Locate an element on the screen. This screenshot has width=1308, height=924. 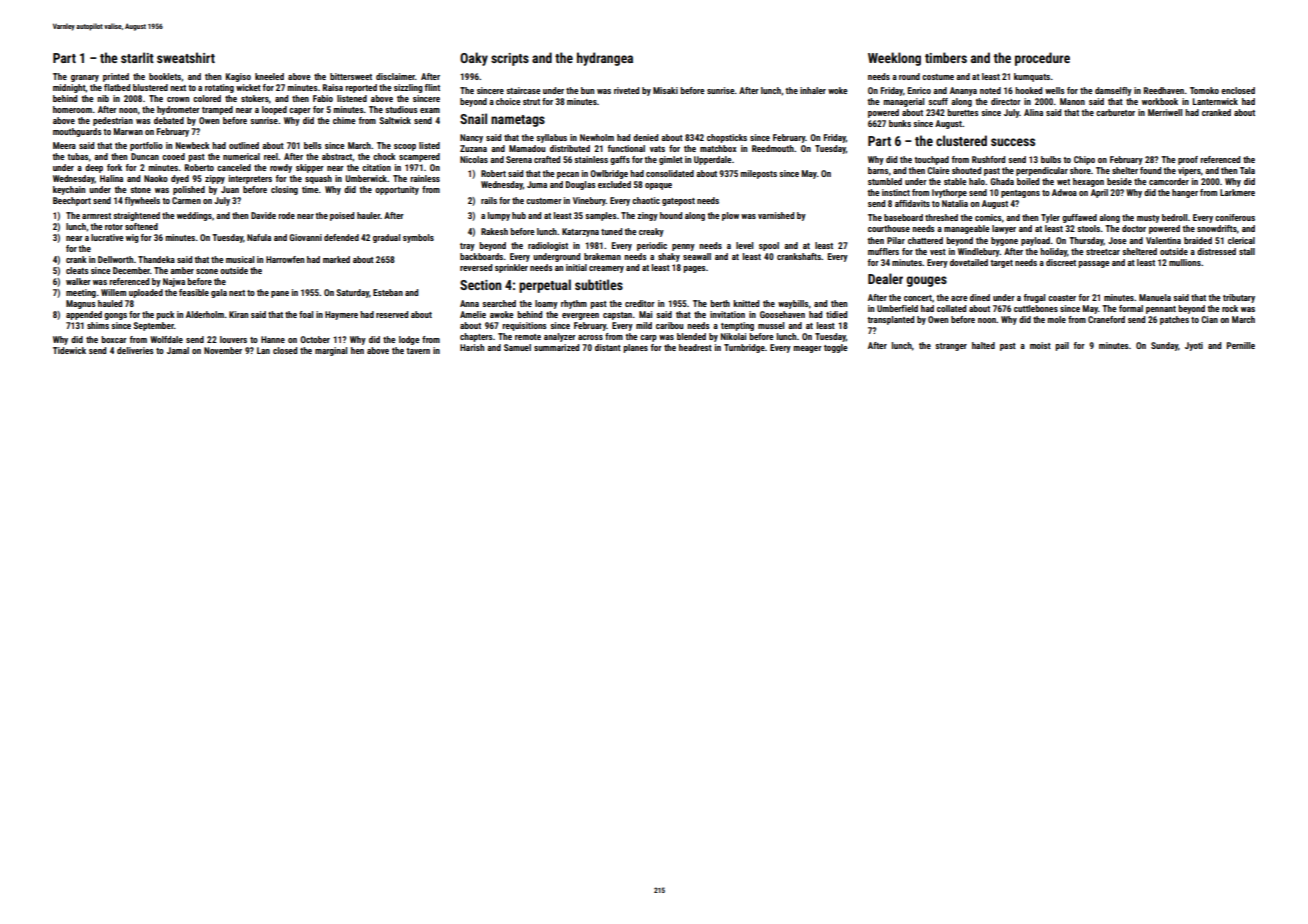
Fabio is located at coordinates (323, 98).
